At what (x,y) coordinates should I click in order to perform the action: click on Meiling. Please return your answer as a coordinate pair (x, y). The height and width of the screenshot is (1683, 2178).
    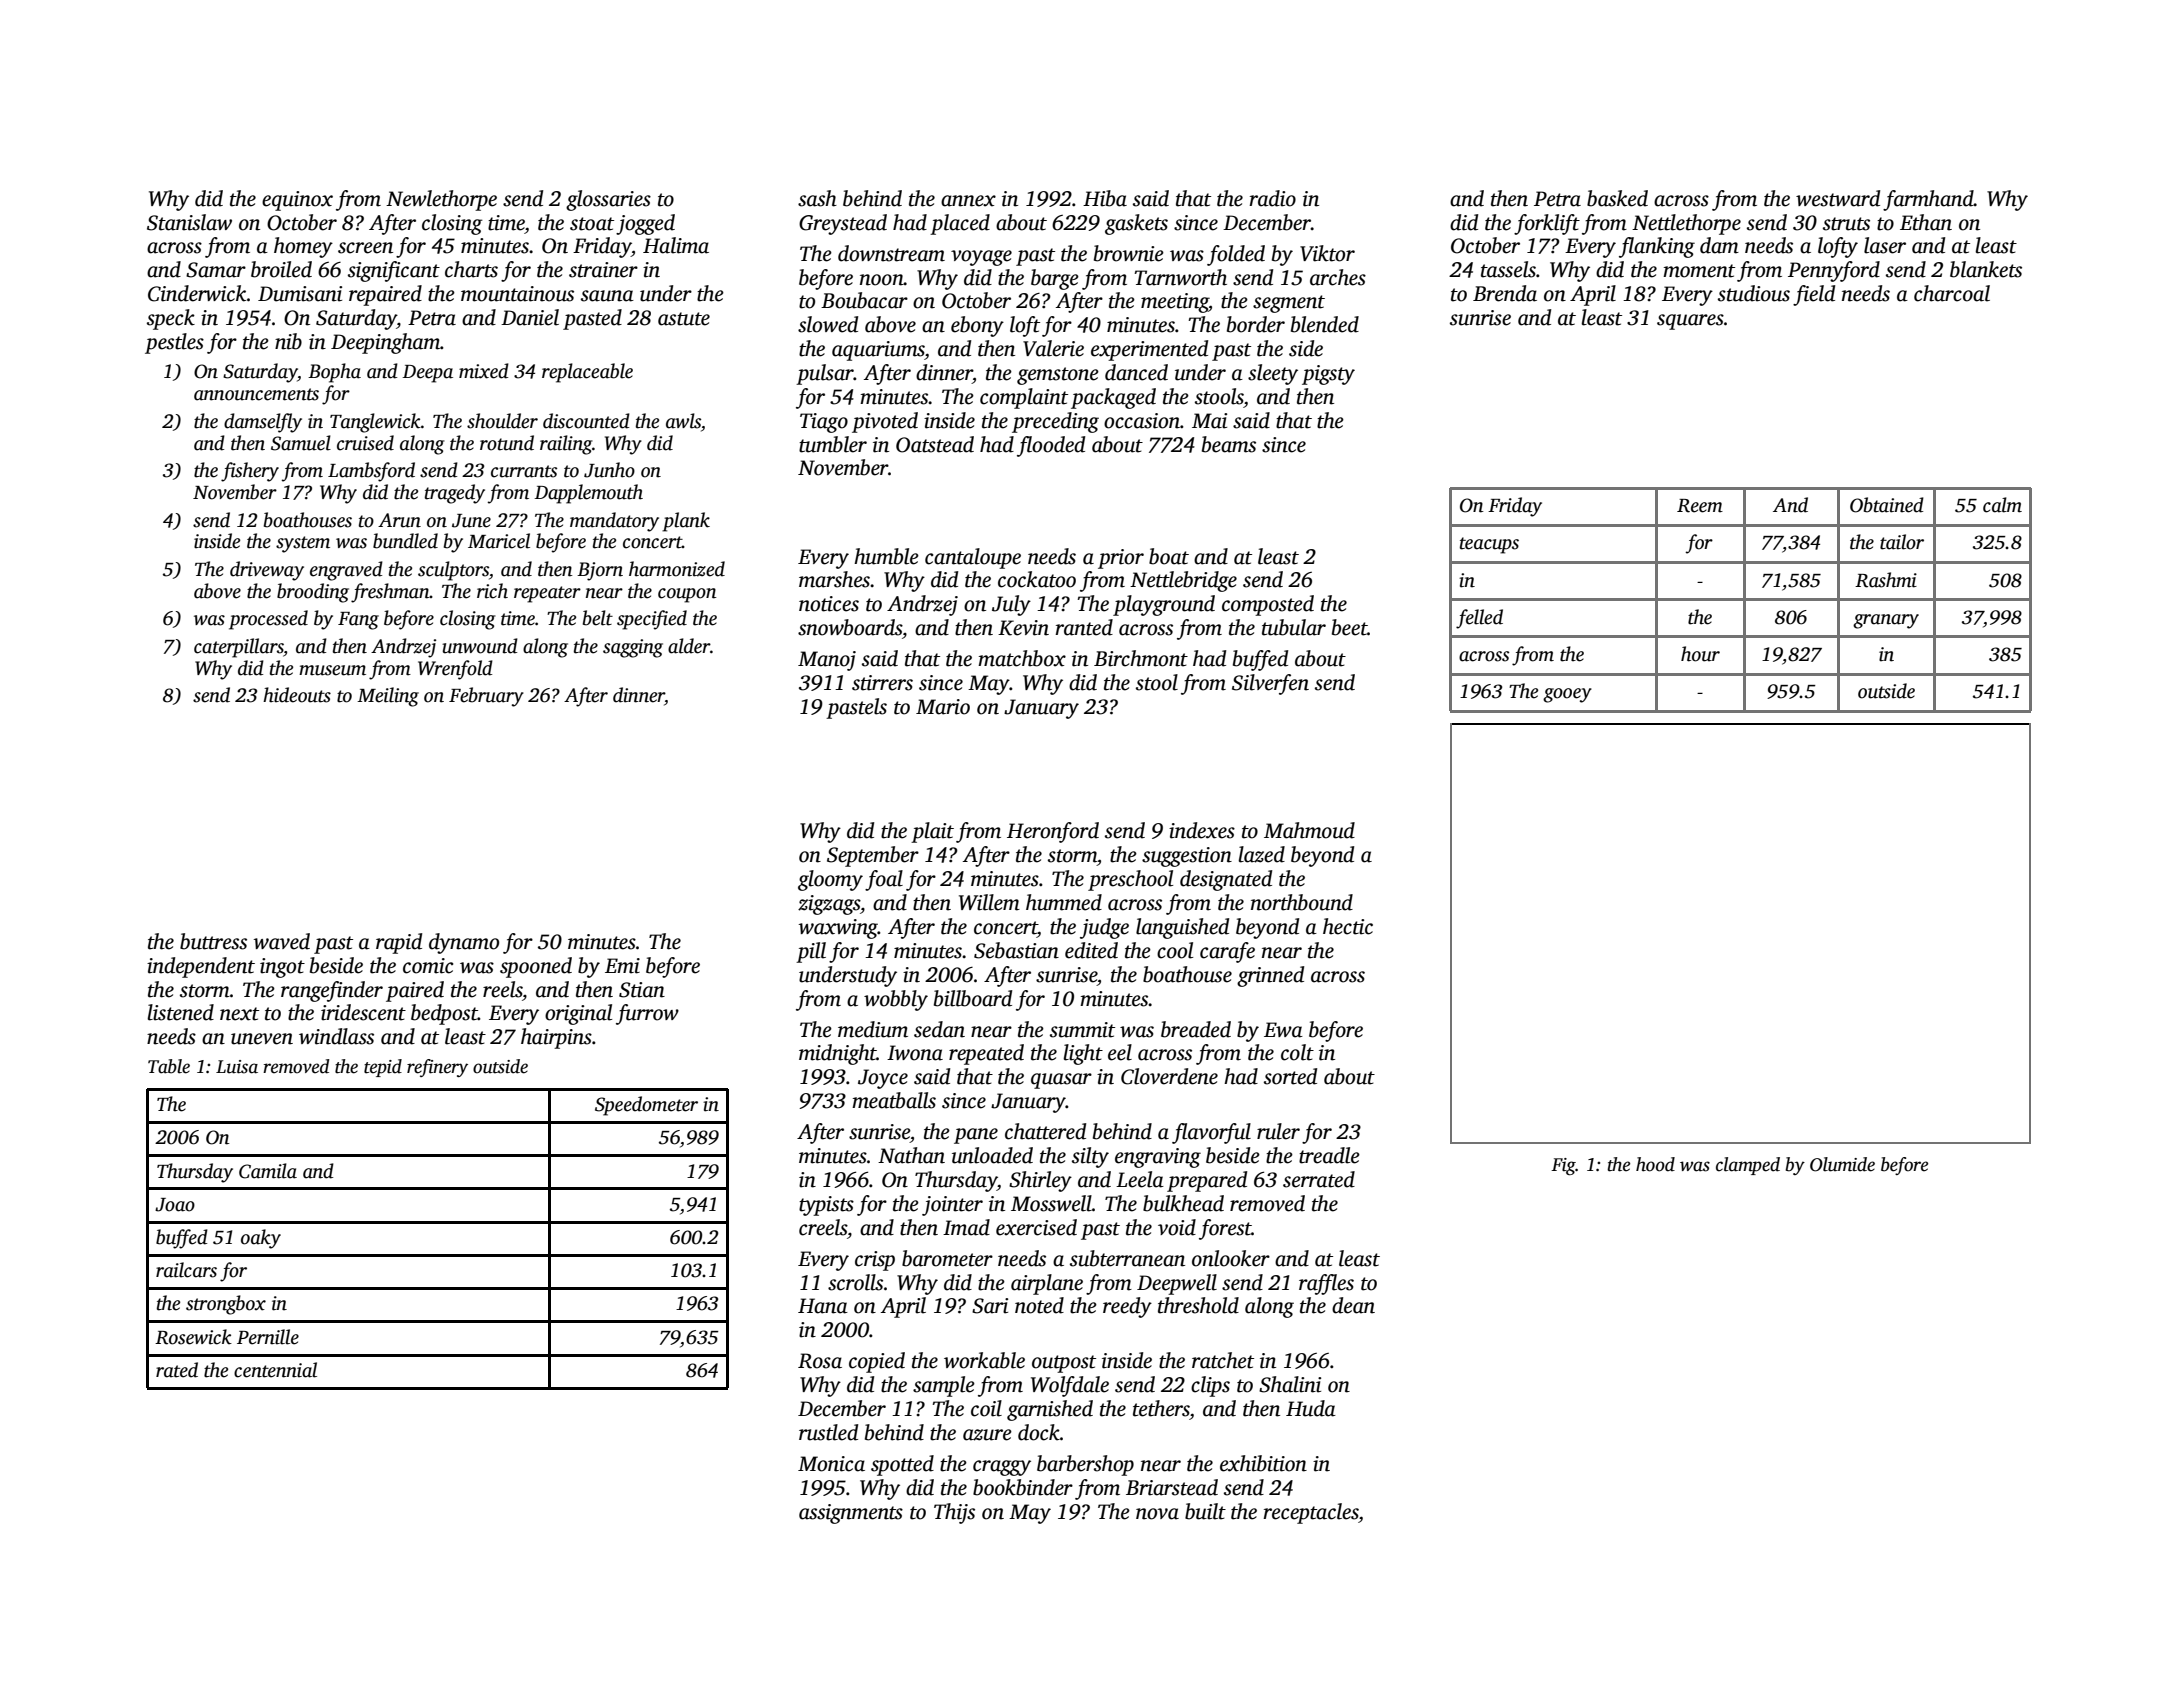
    Looking at the image, I should click on (388, 697).
